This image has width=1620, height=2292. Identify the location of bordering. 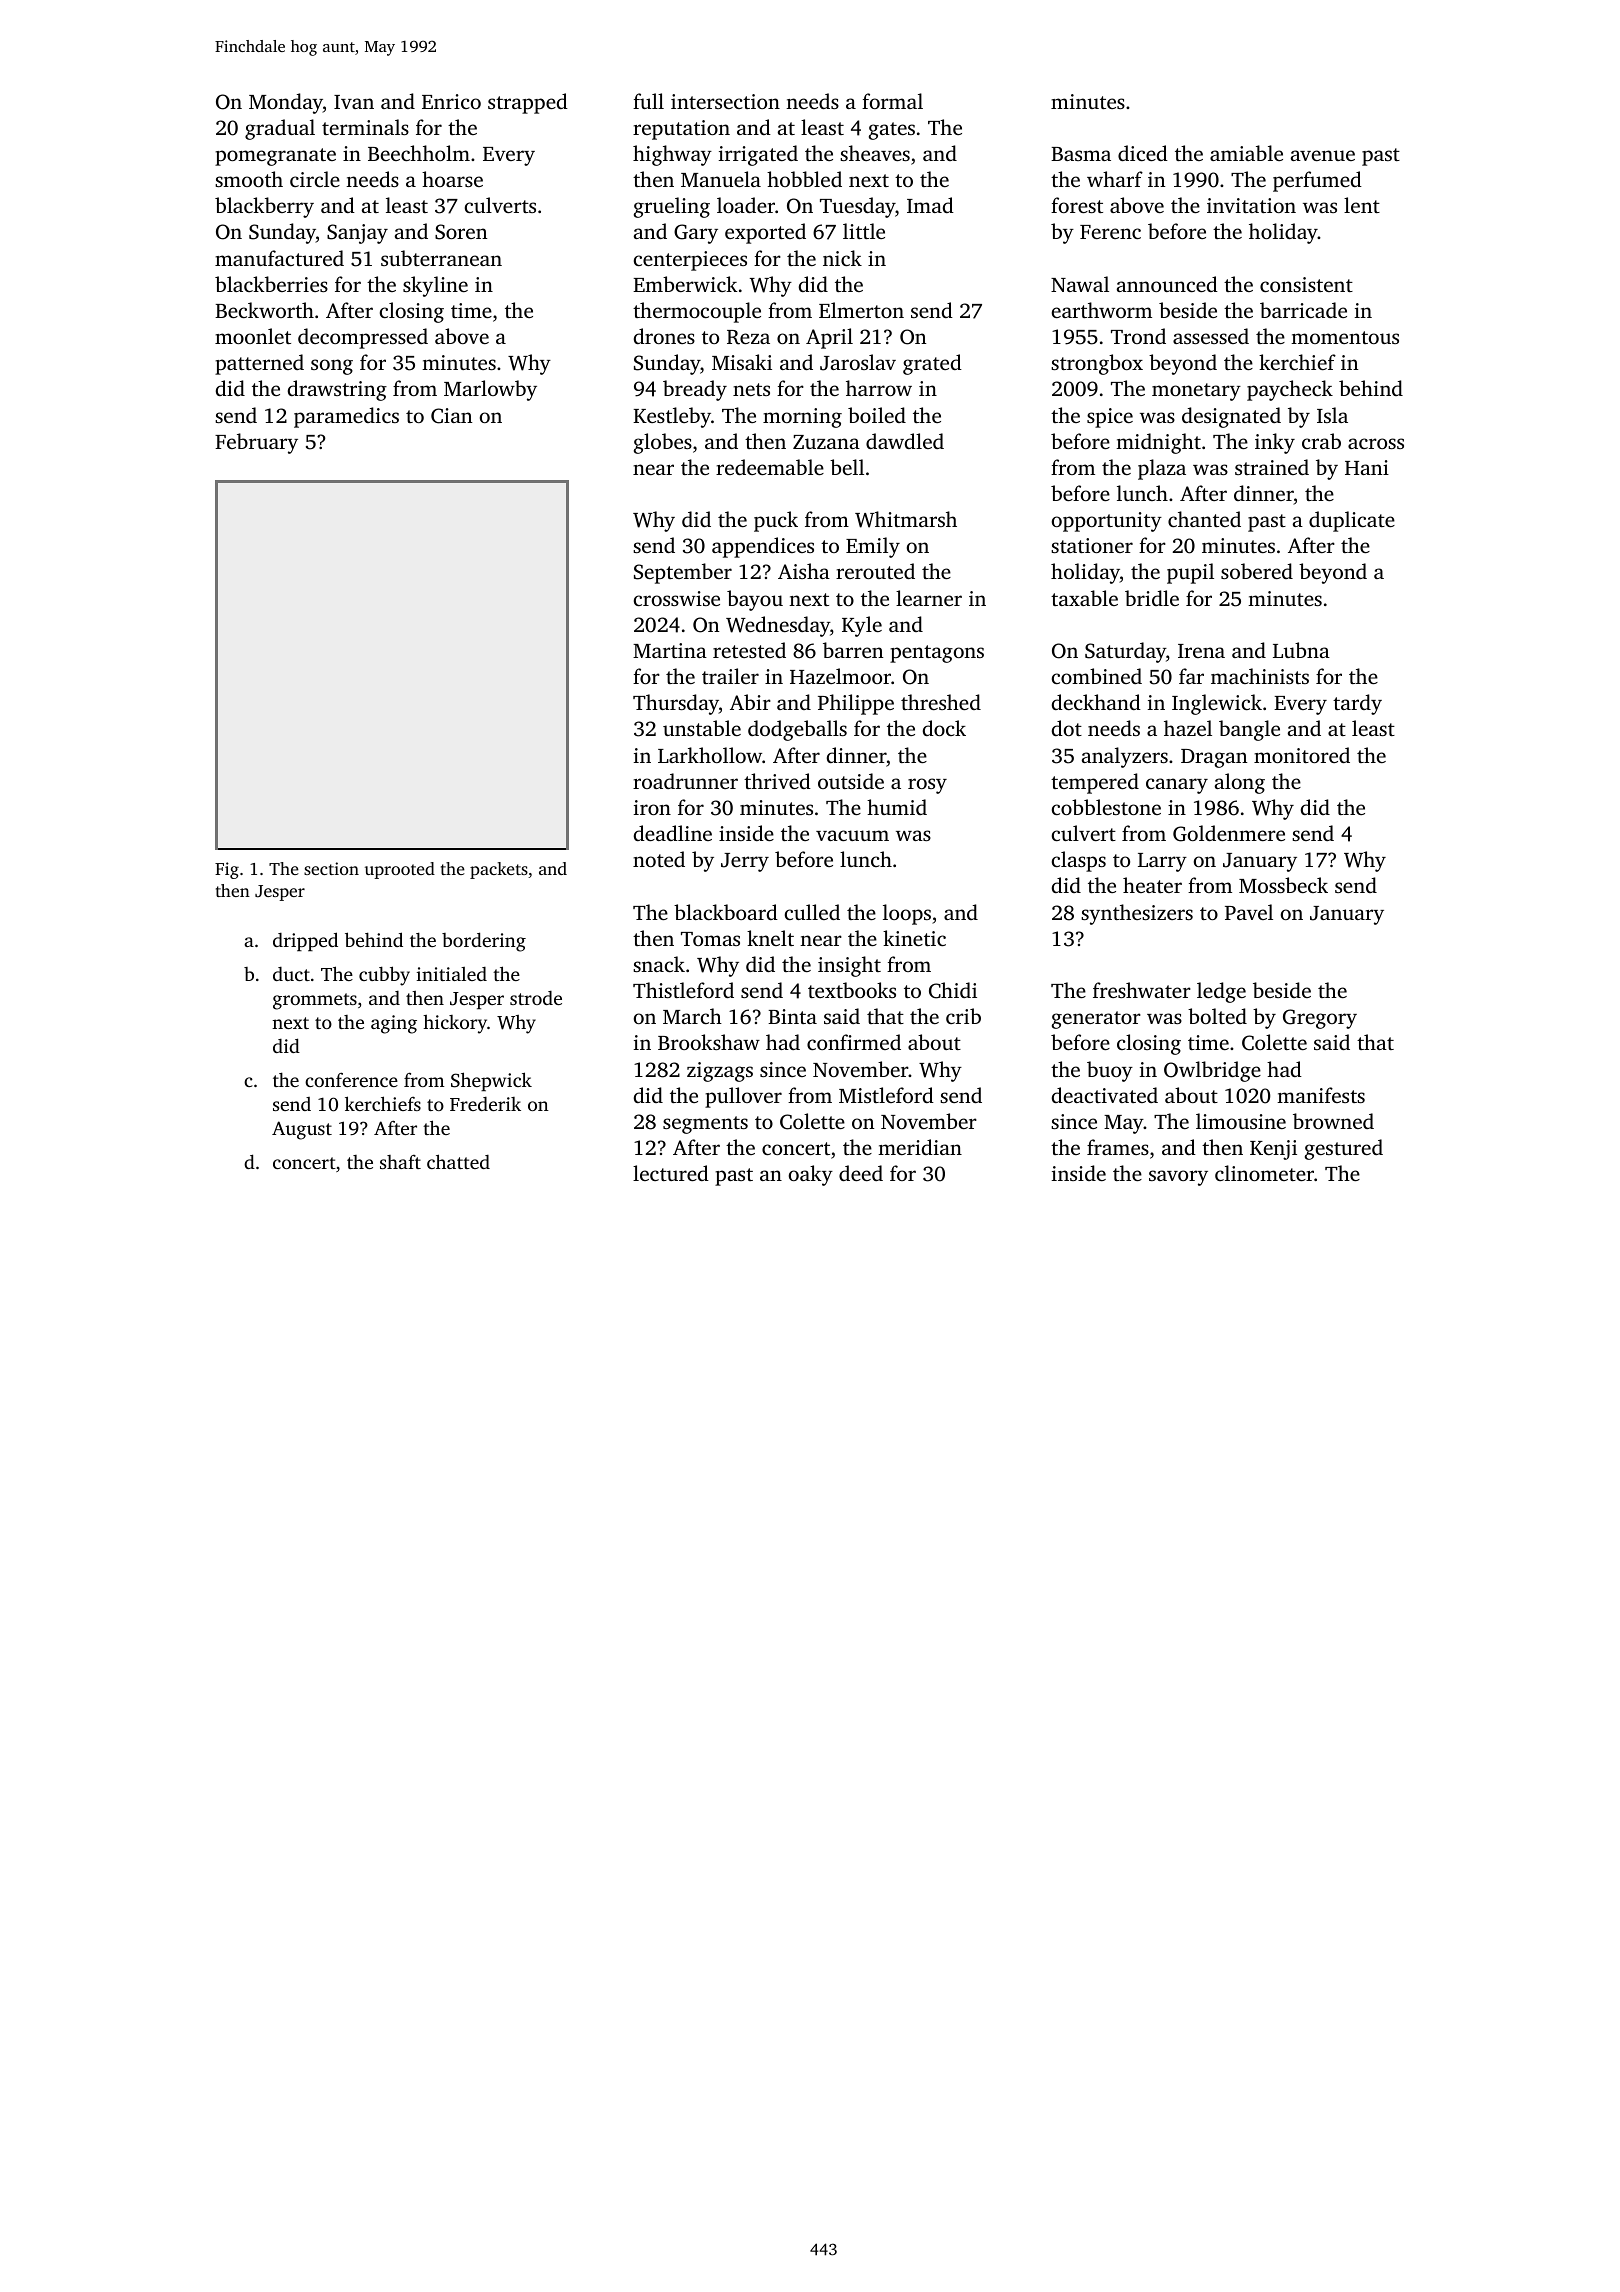
(484, 942).
